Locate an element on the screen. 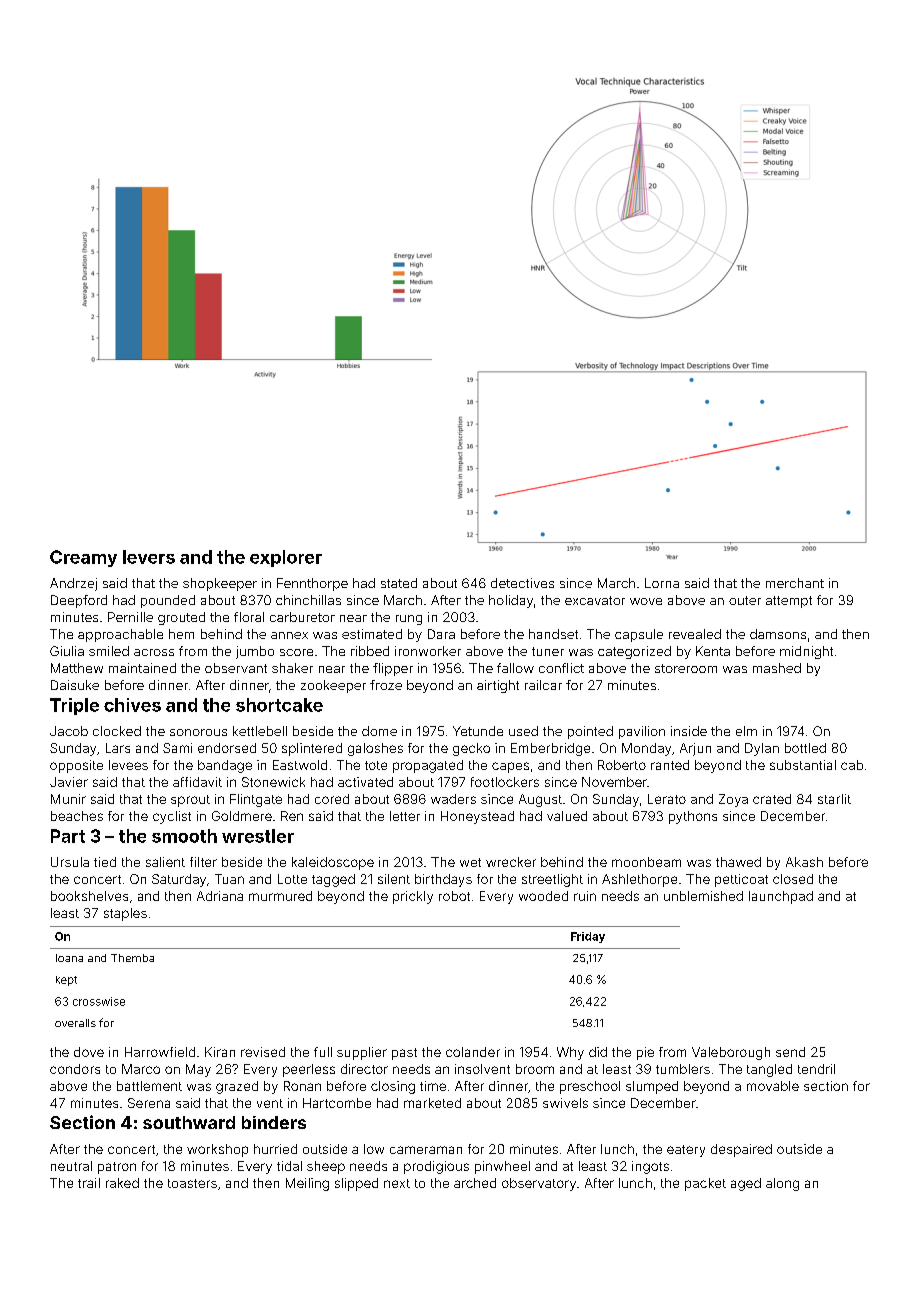  holiday is located at coordinates (511, 601).
